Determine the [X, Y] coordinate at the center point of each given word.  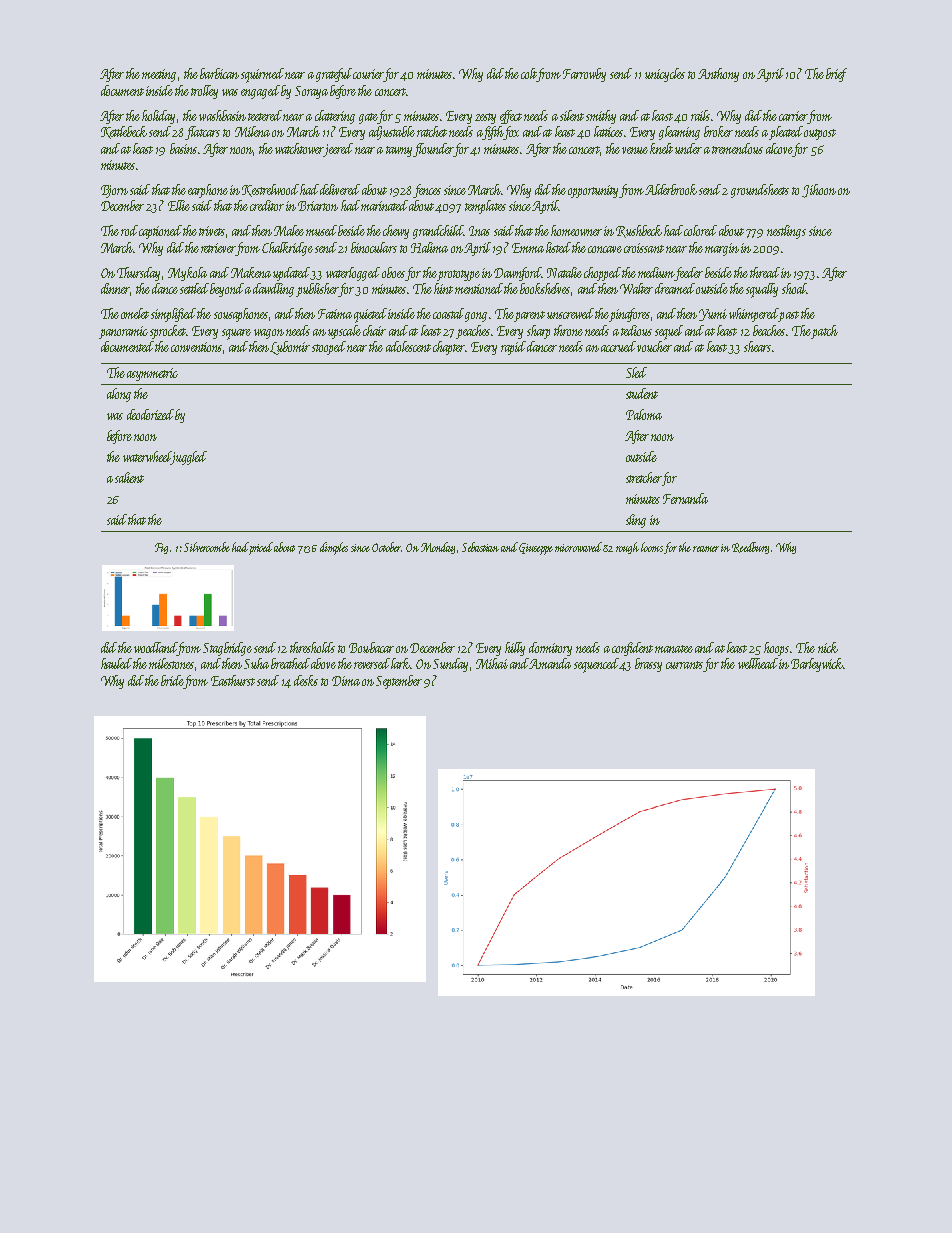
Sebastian [480, 547]
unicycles [665, 75]
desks [306, 680]
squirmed [262, 75]
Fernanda [685, 498]
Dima [346, 681]
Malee [289, 230]
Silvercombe [207, 547]
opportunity [594, 191]
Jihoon [819, 191]
